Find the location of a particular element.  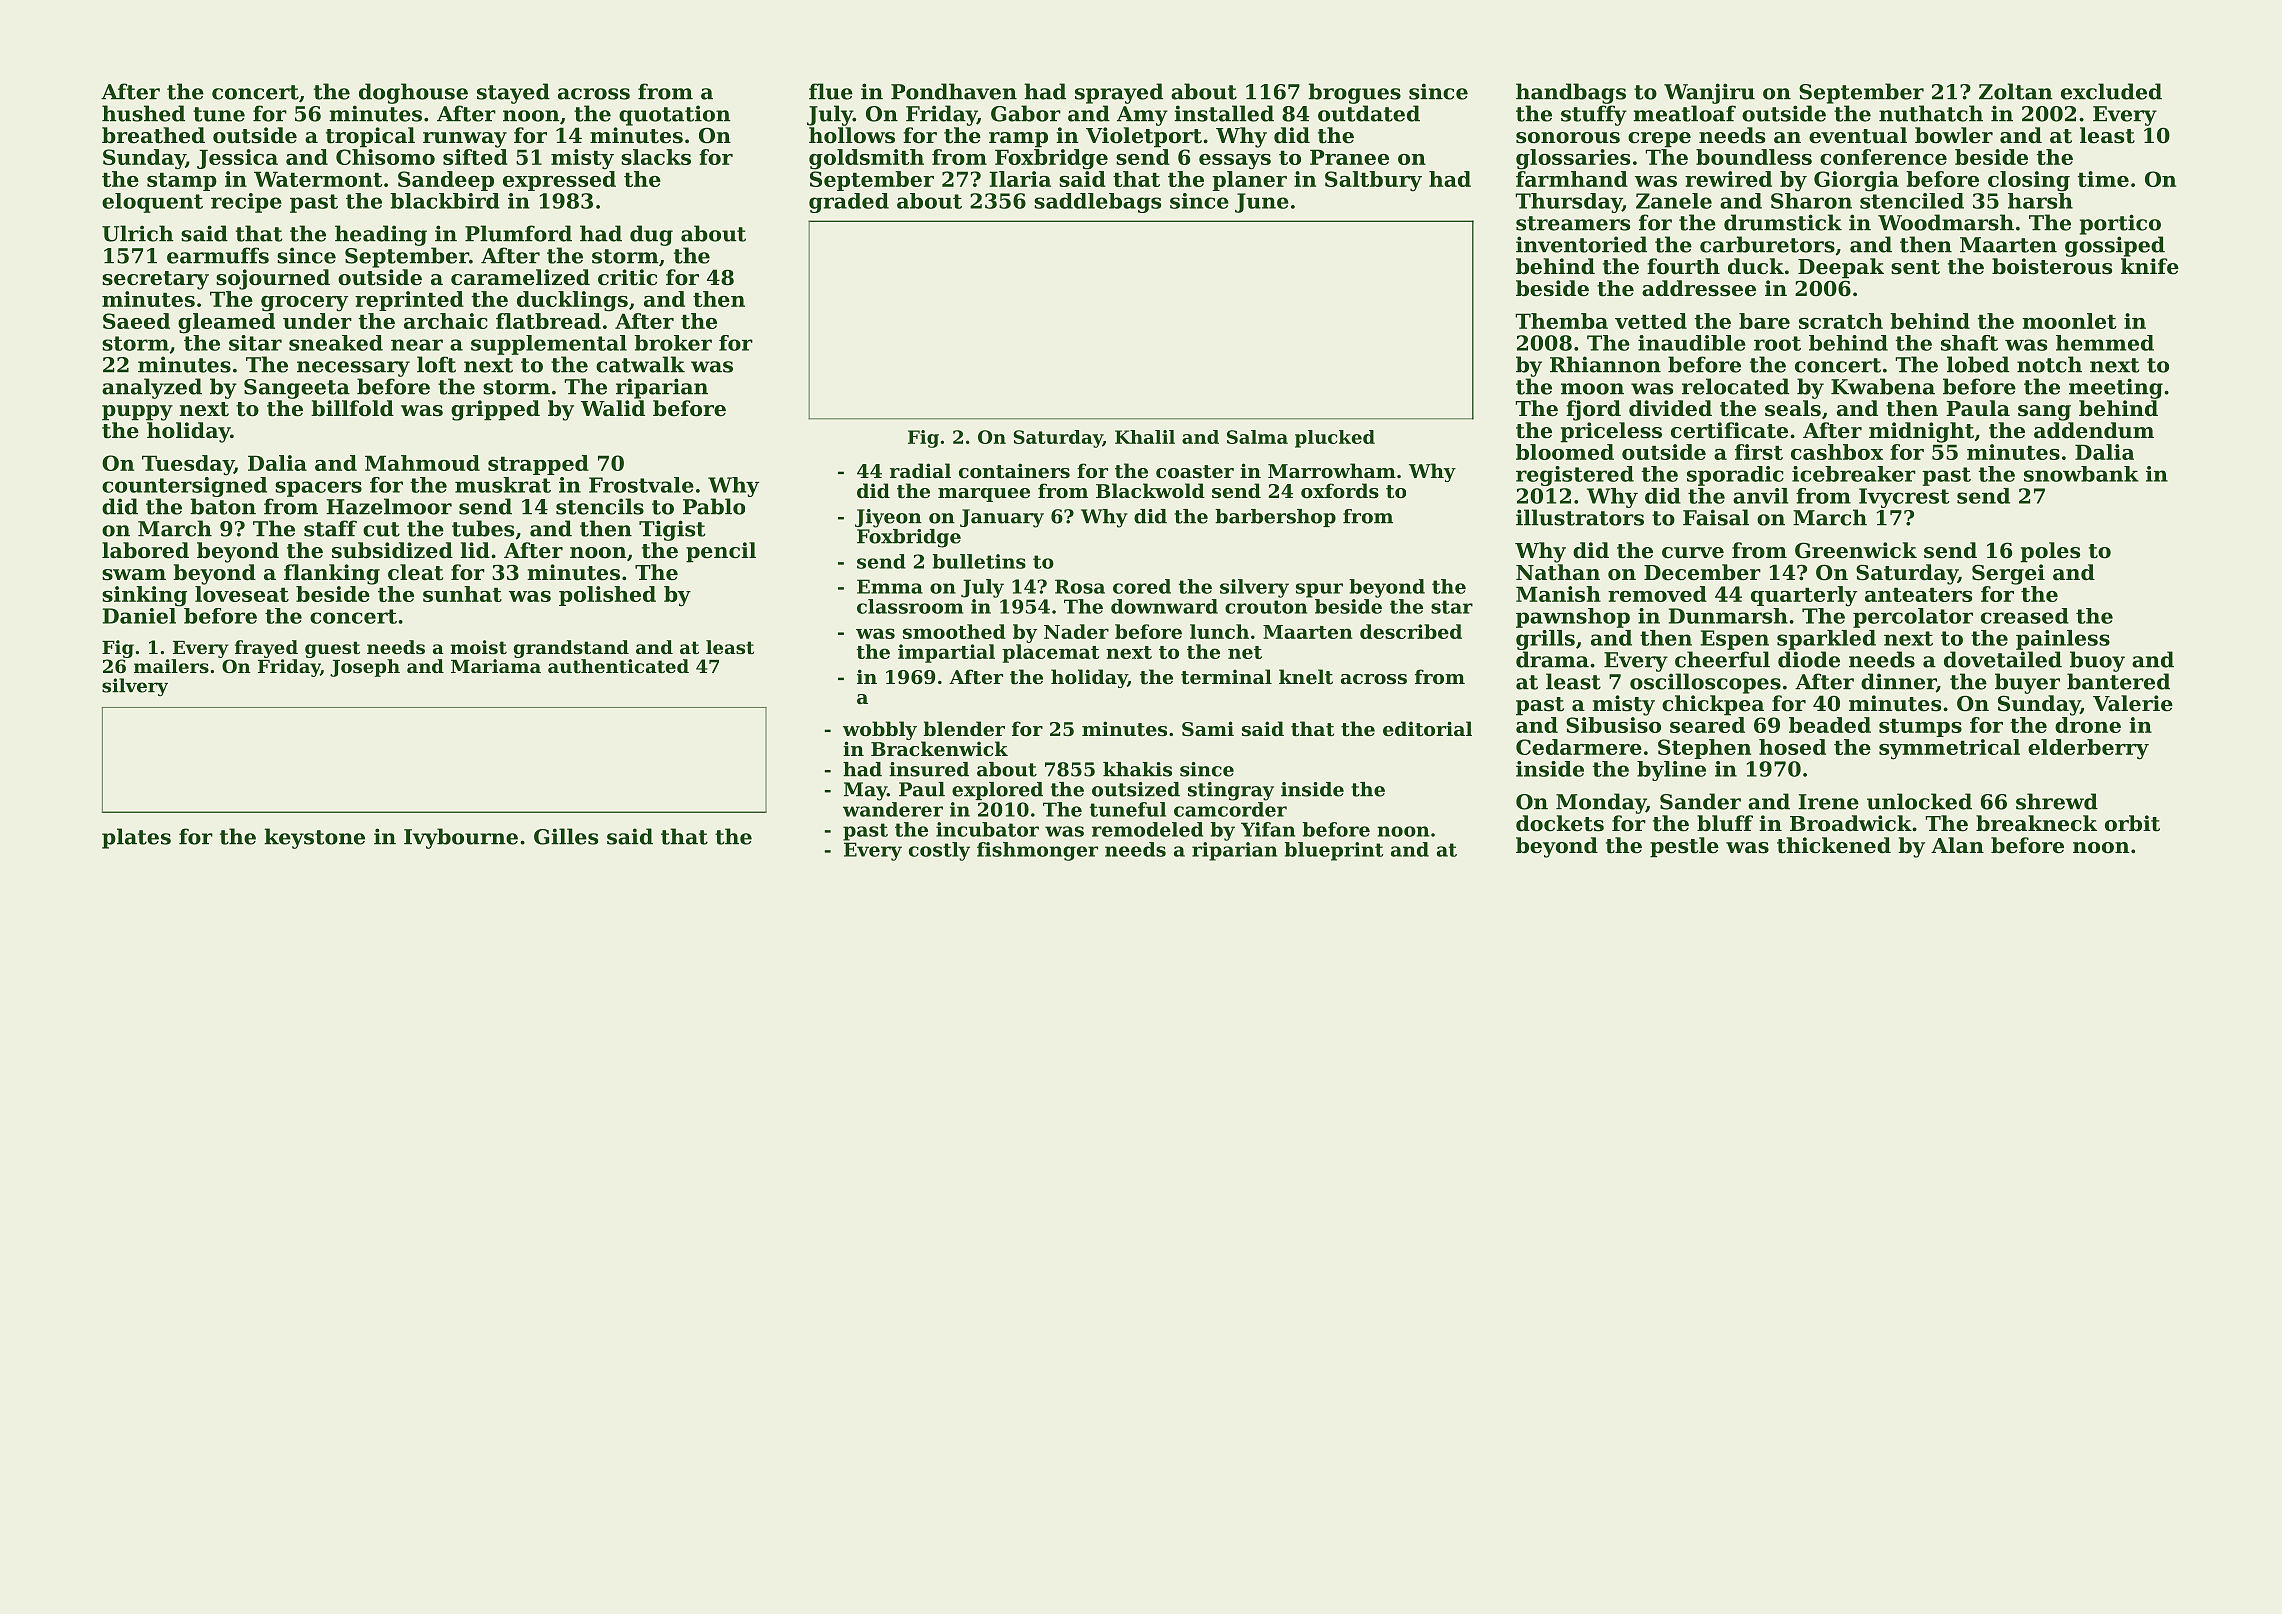

grandstand is located at coordinates (571, 649).
